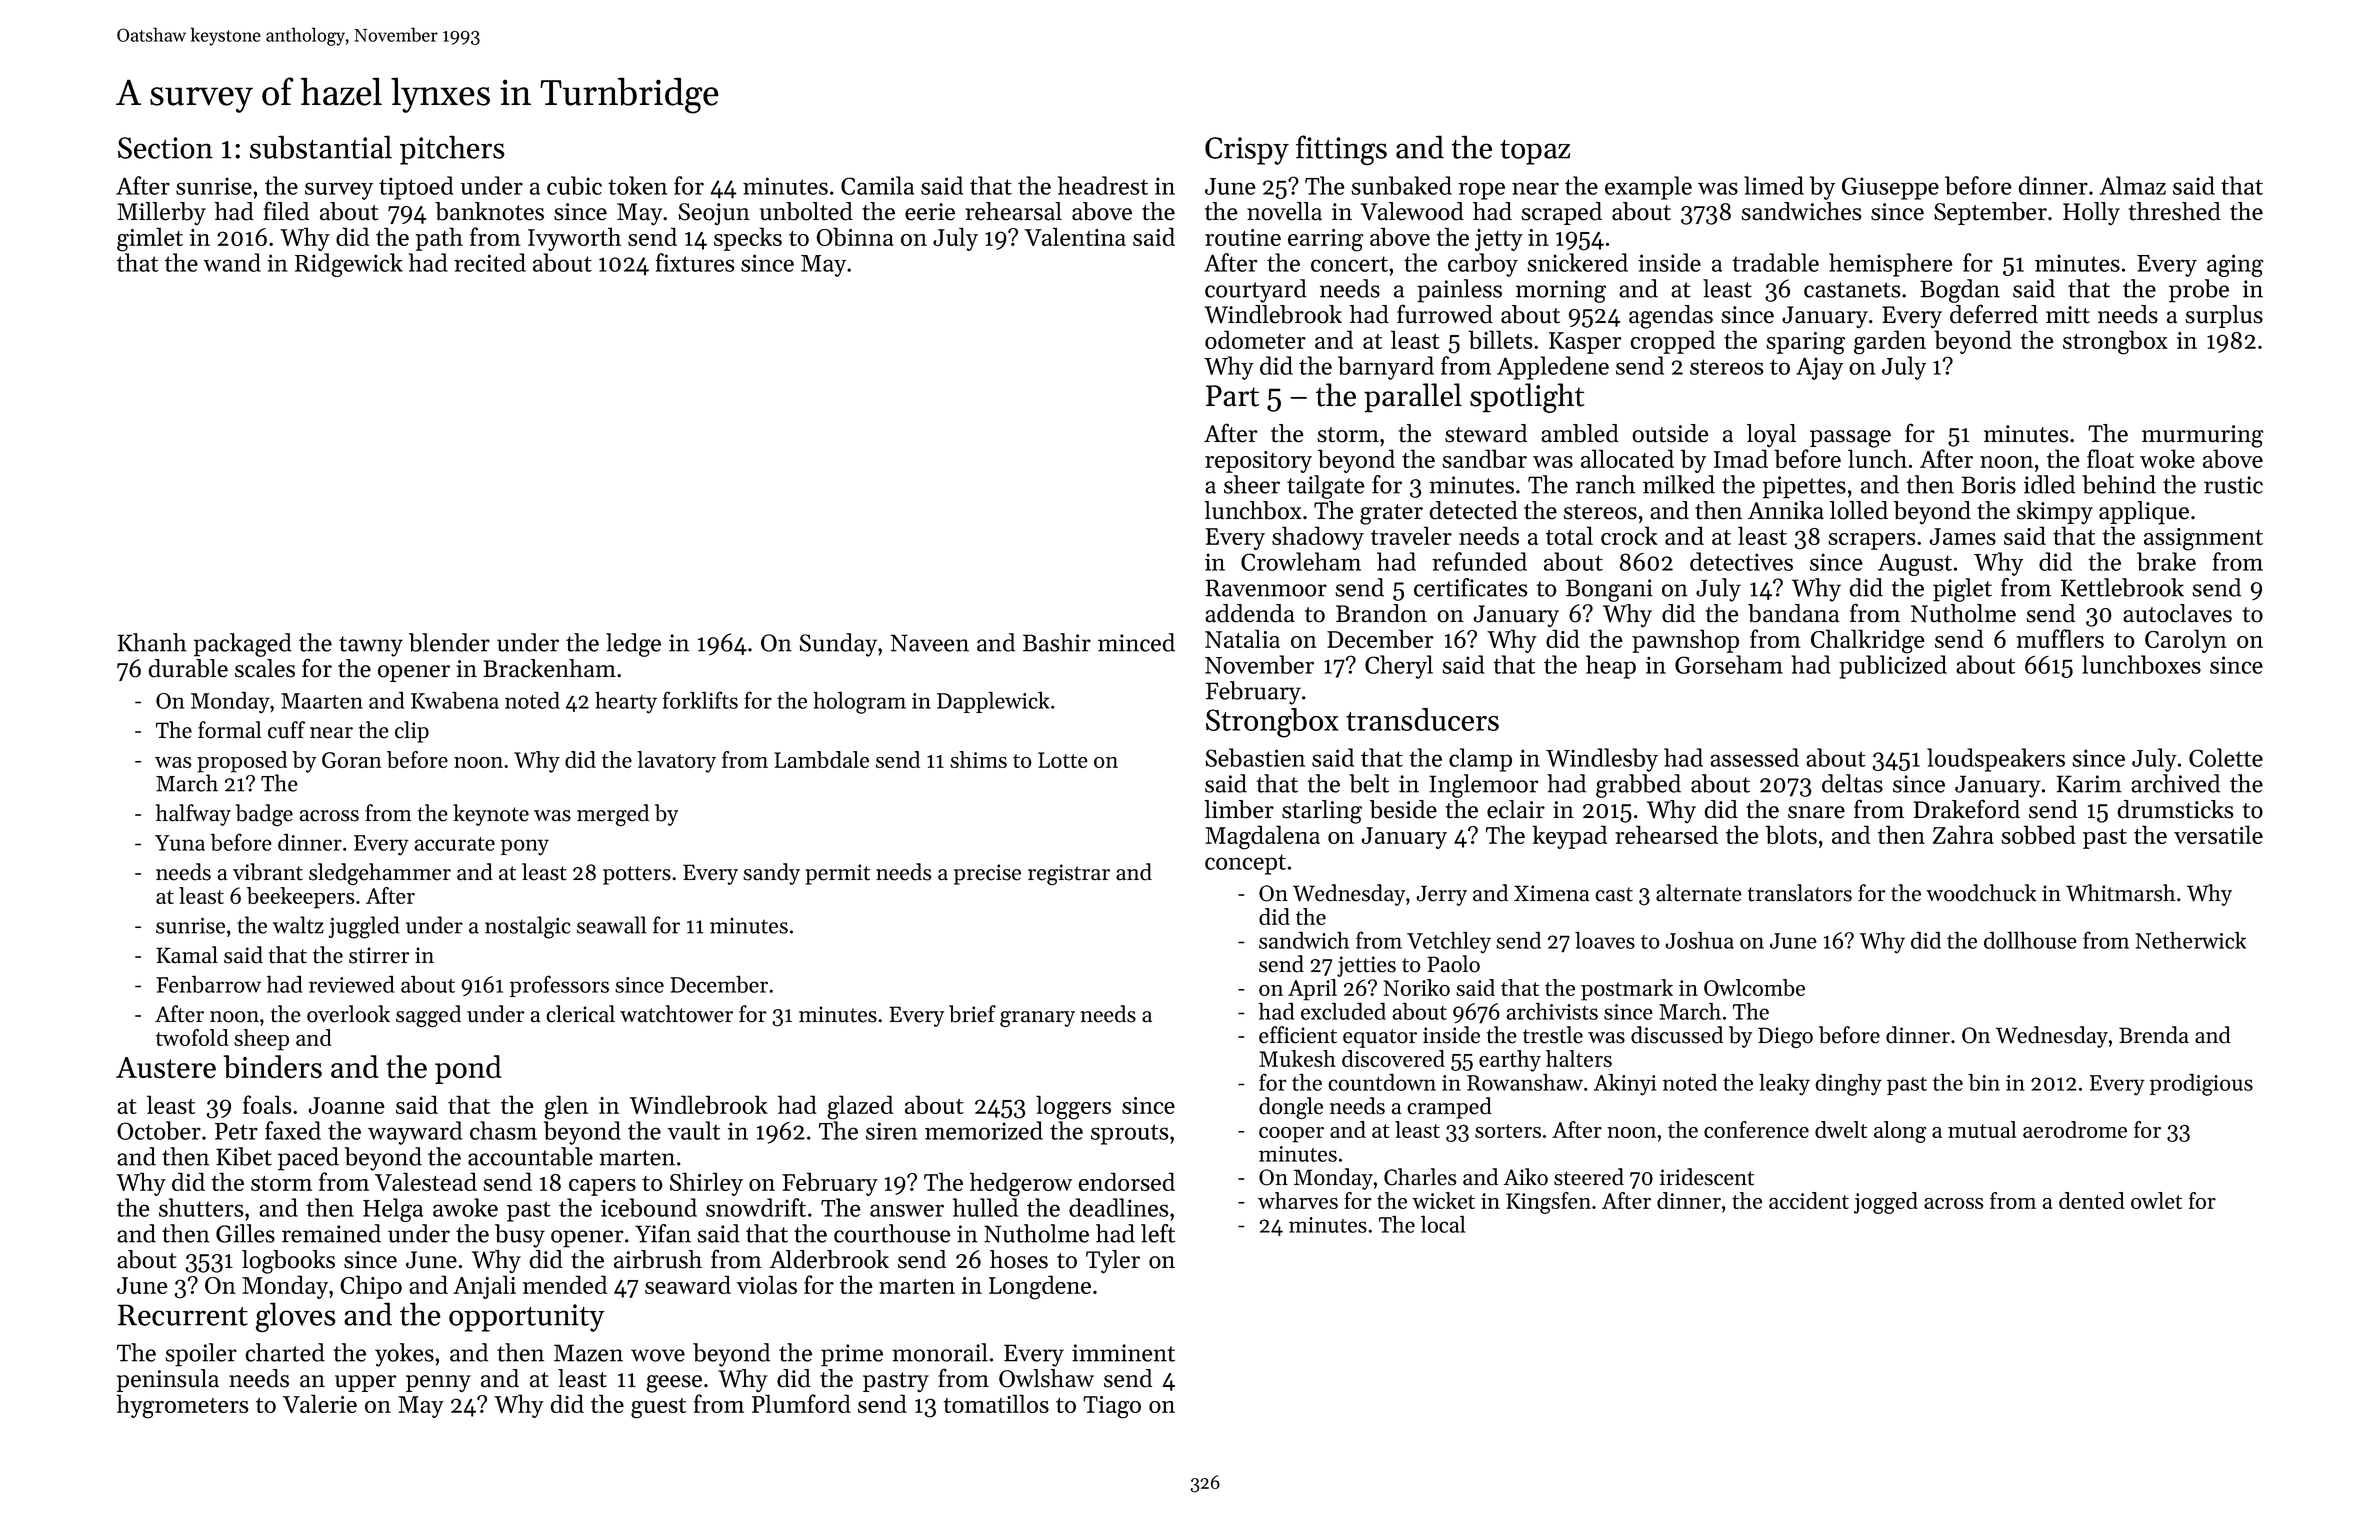  Describe the element at coordinates (286, 211) in the screenshot. I see `filed` at that location.
